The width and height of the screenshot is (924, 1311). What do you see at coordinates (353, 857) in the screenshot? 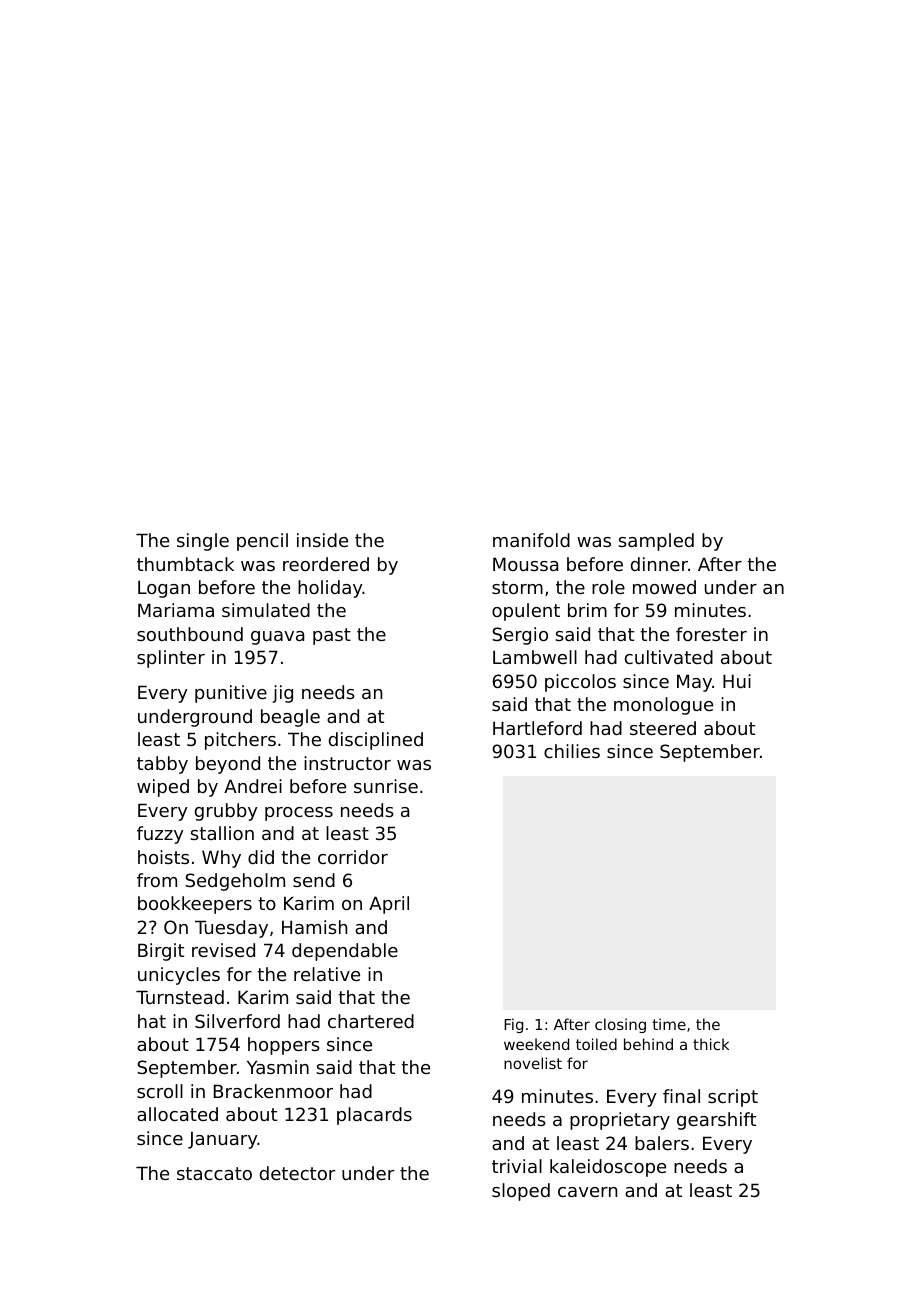
I see `corridor` at bounding box center [353, 857].
